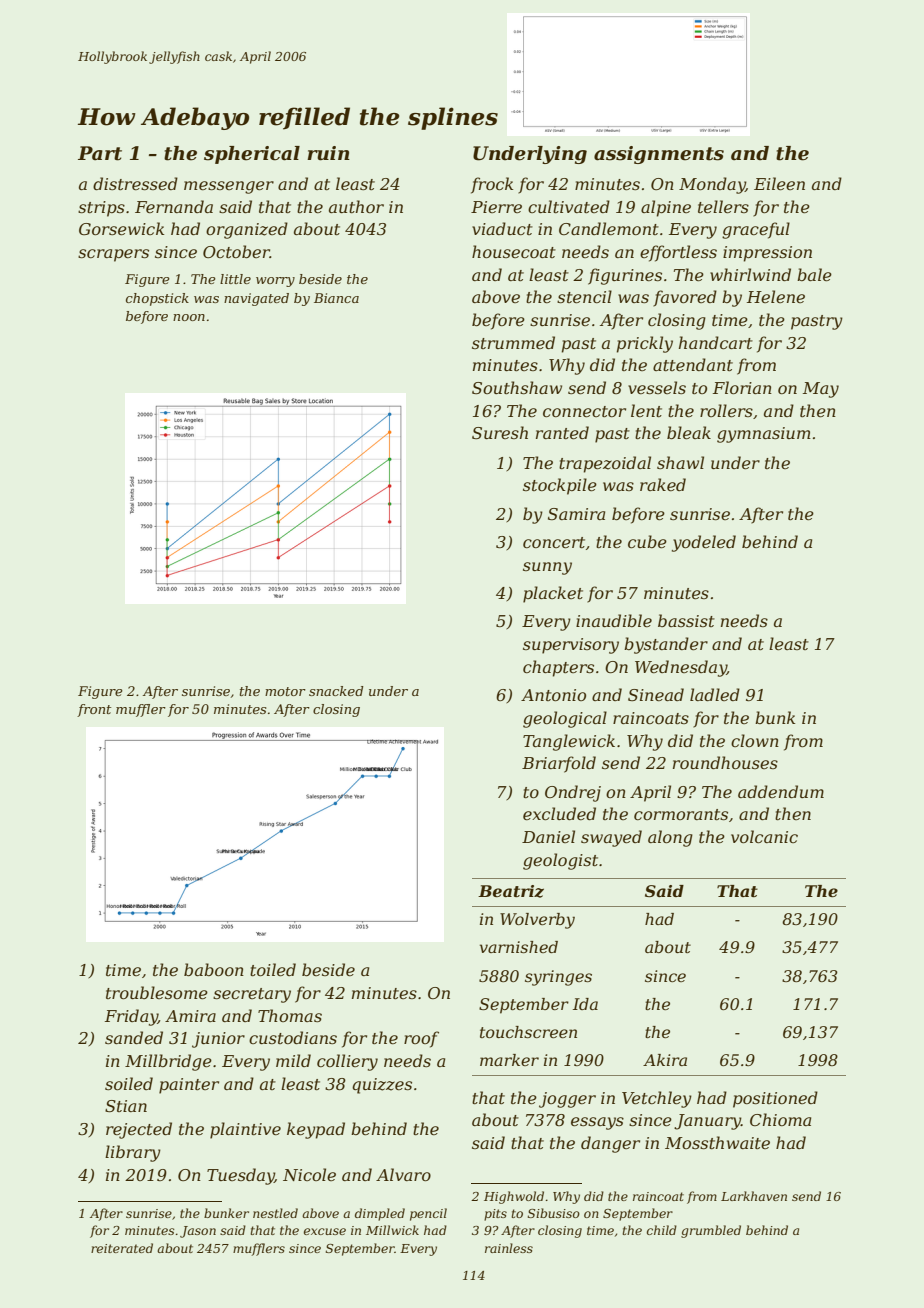  I want to click on Part, so click(100, 153).
